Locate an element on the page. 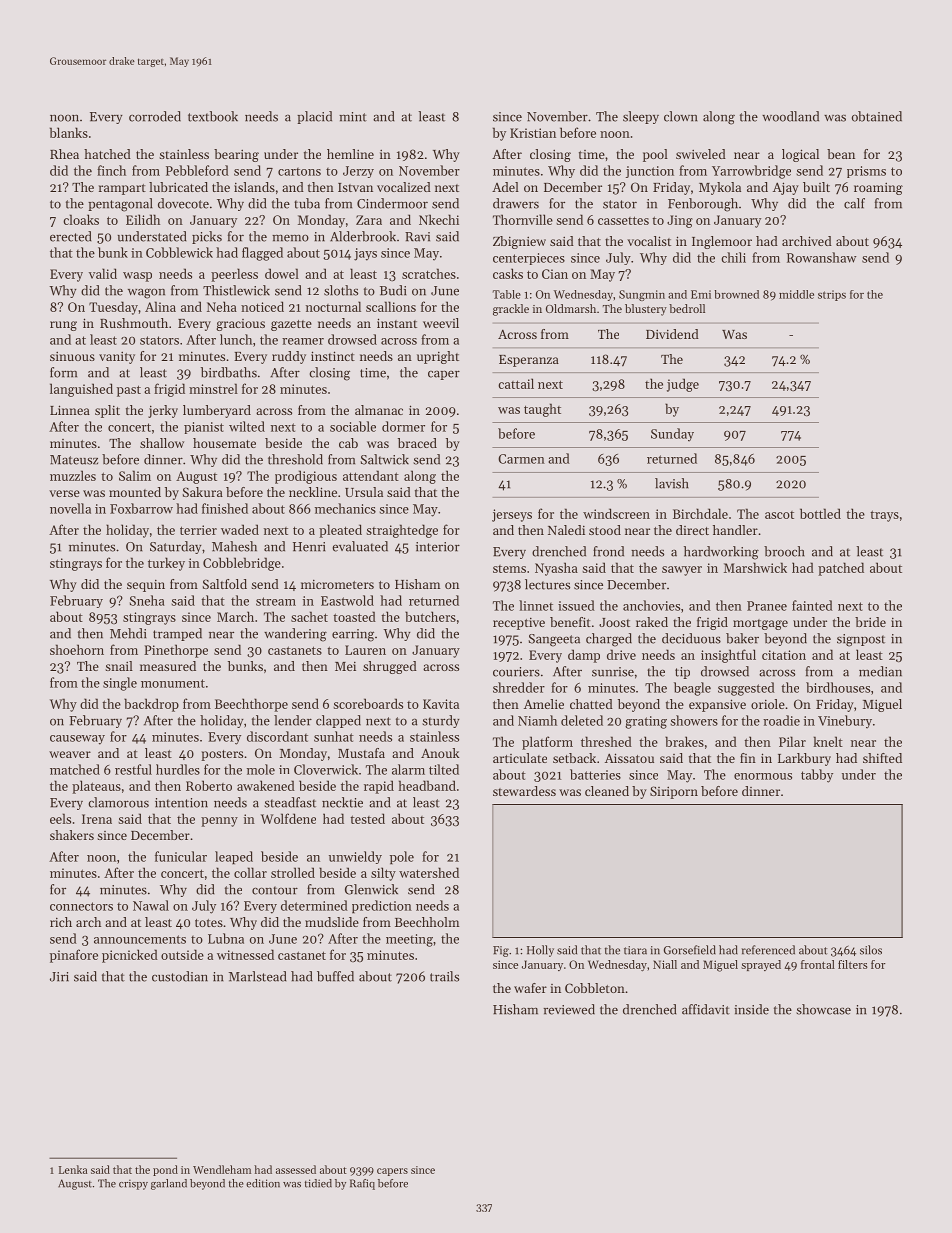  straightedge is located at coordinates (402, 531).
